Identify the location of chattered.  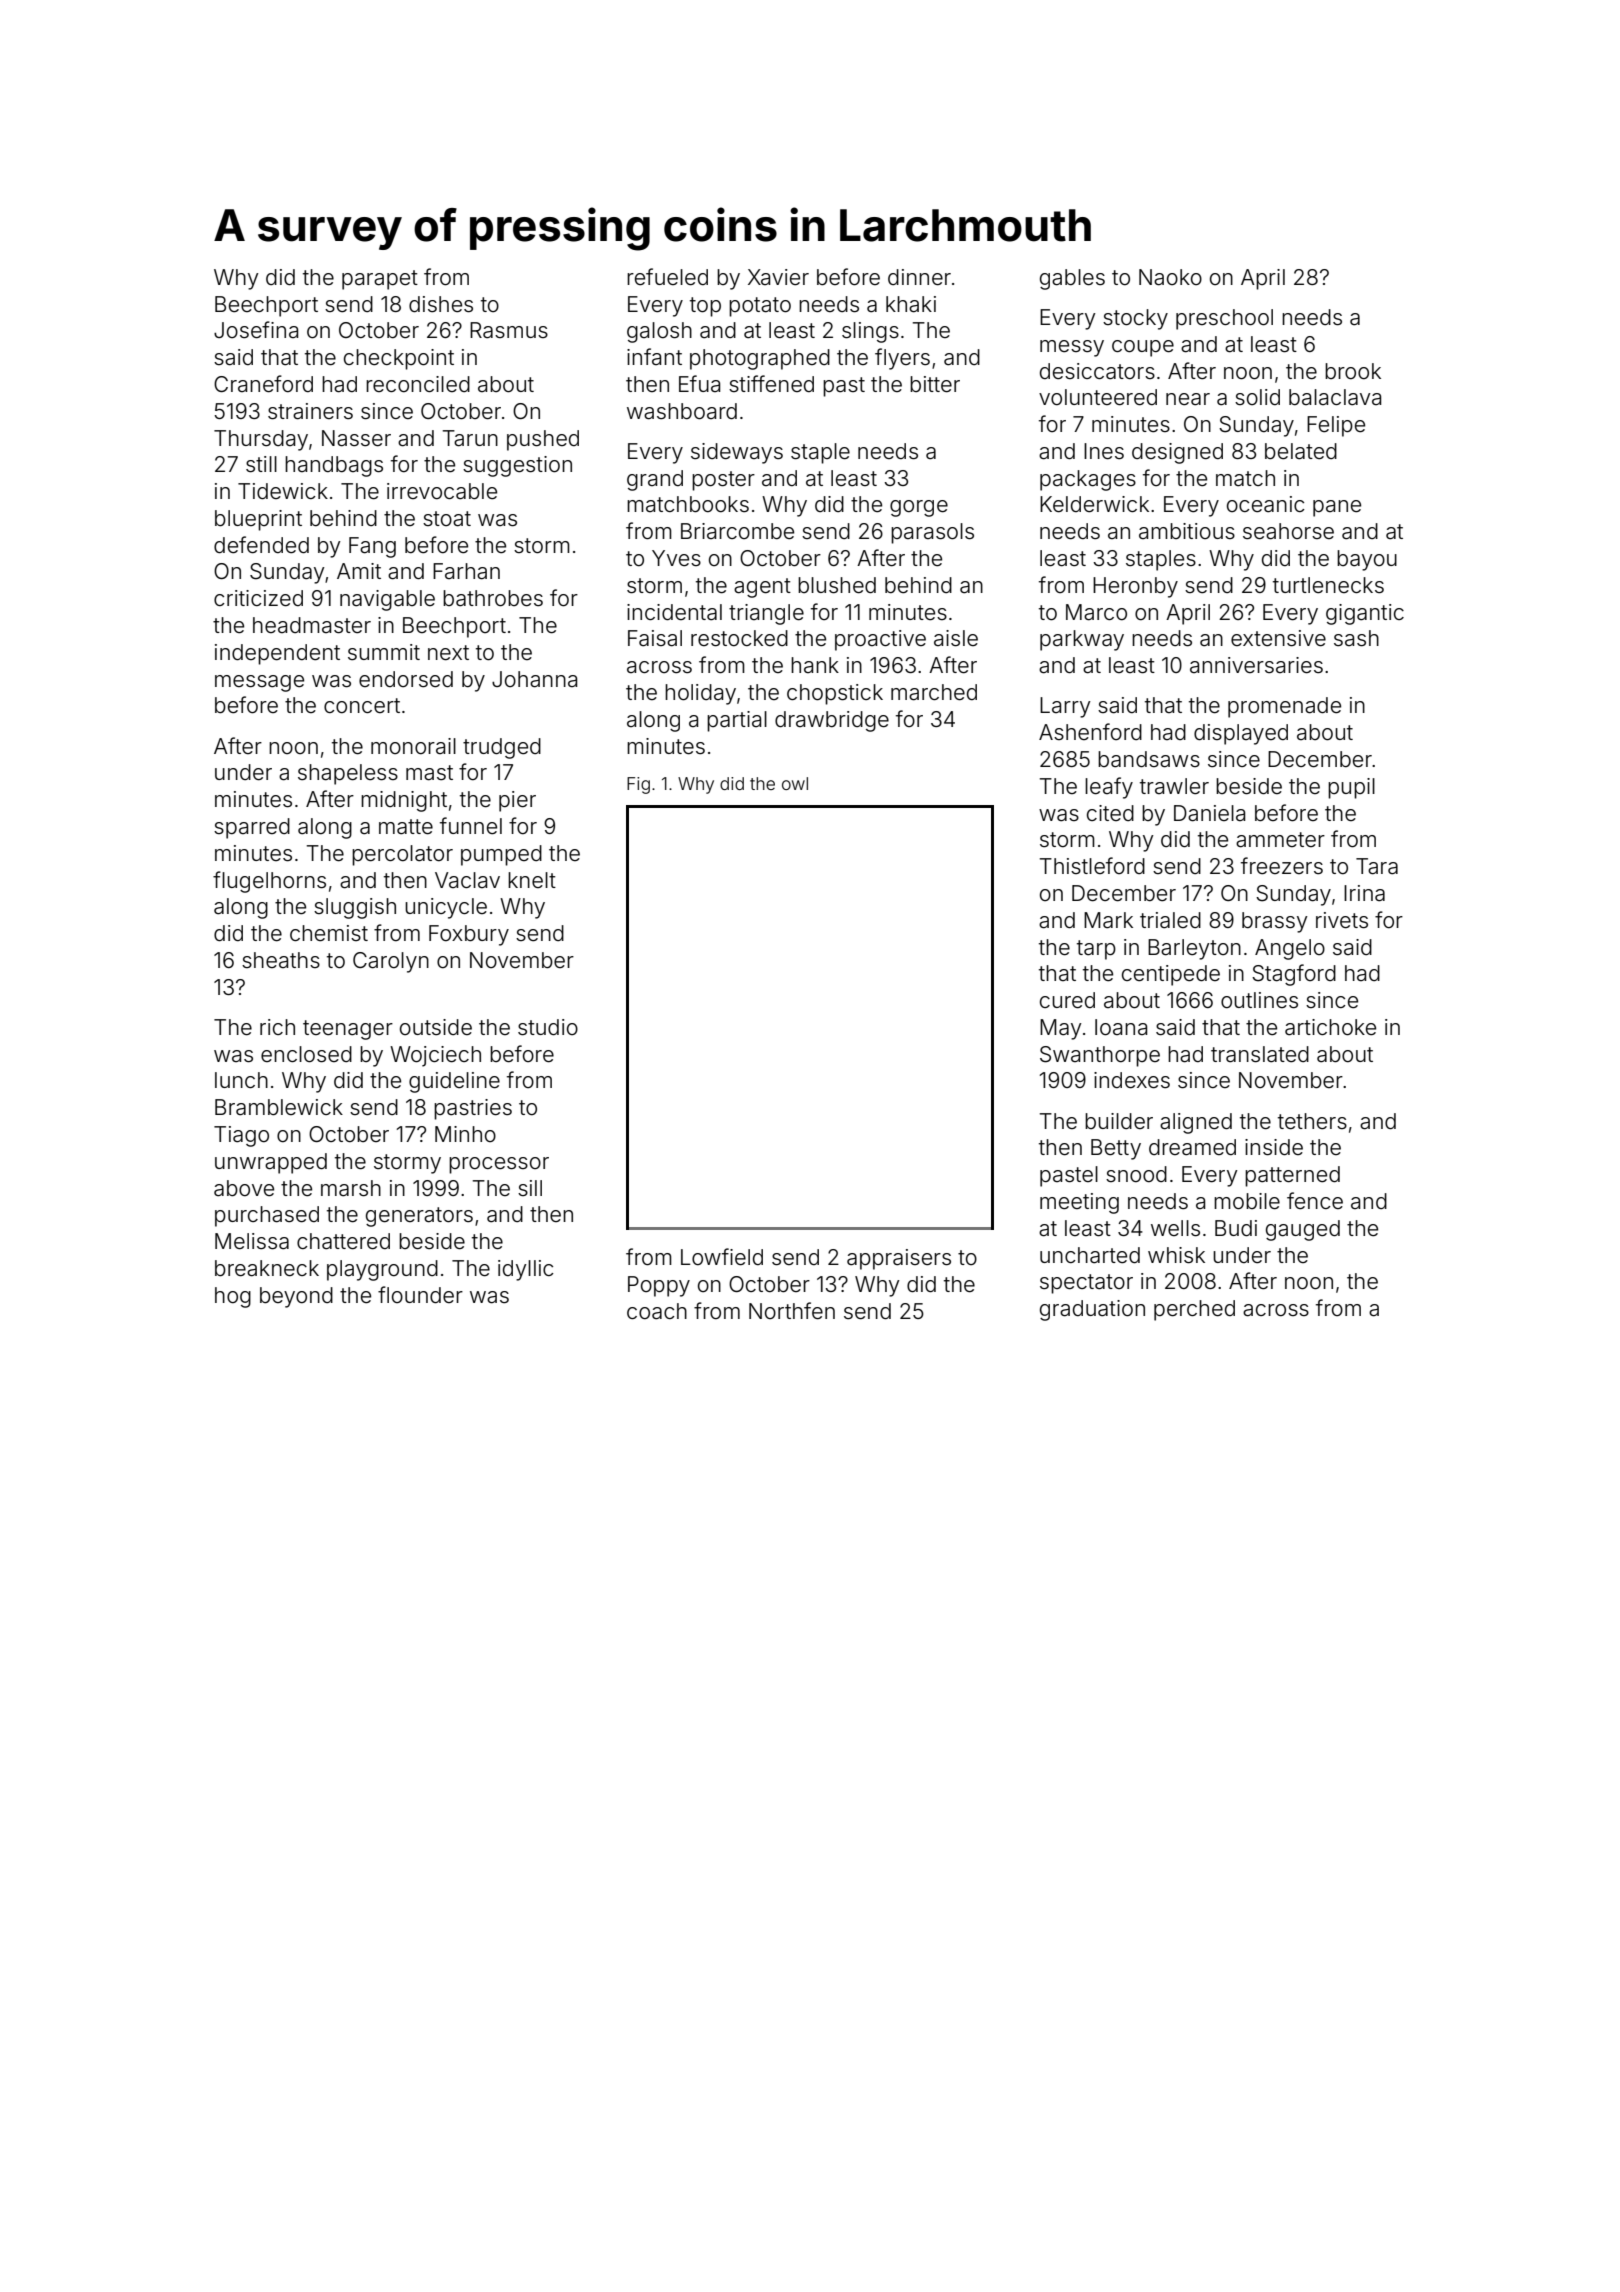
(343, 1241).
